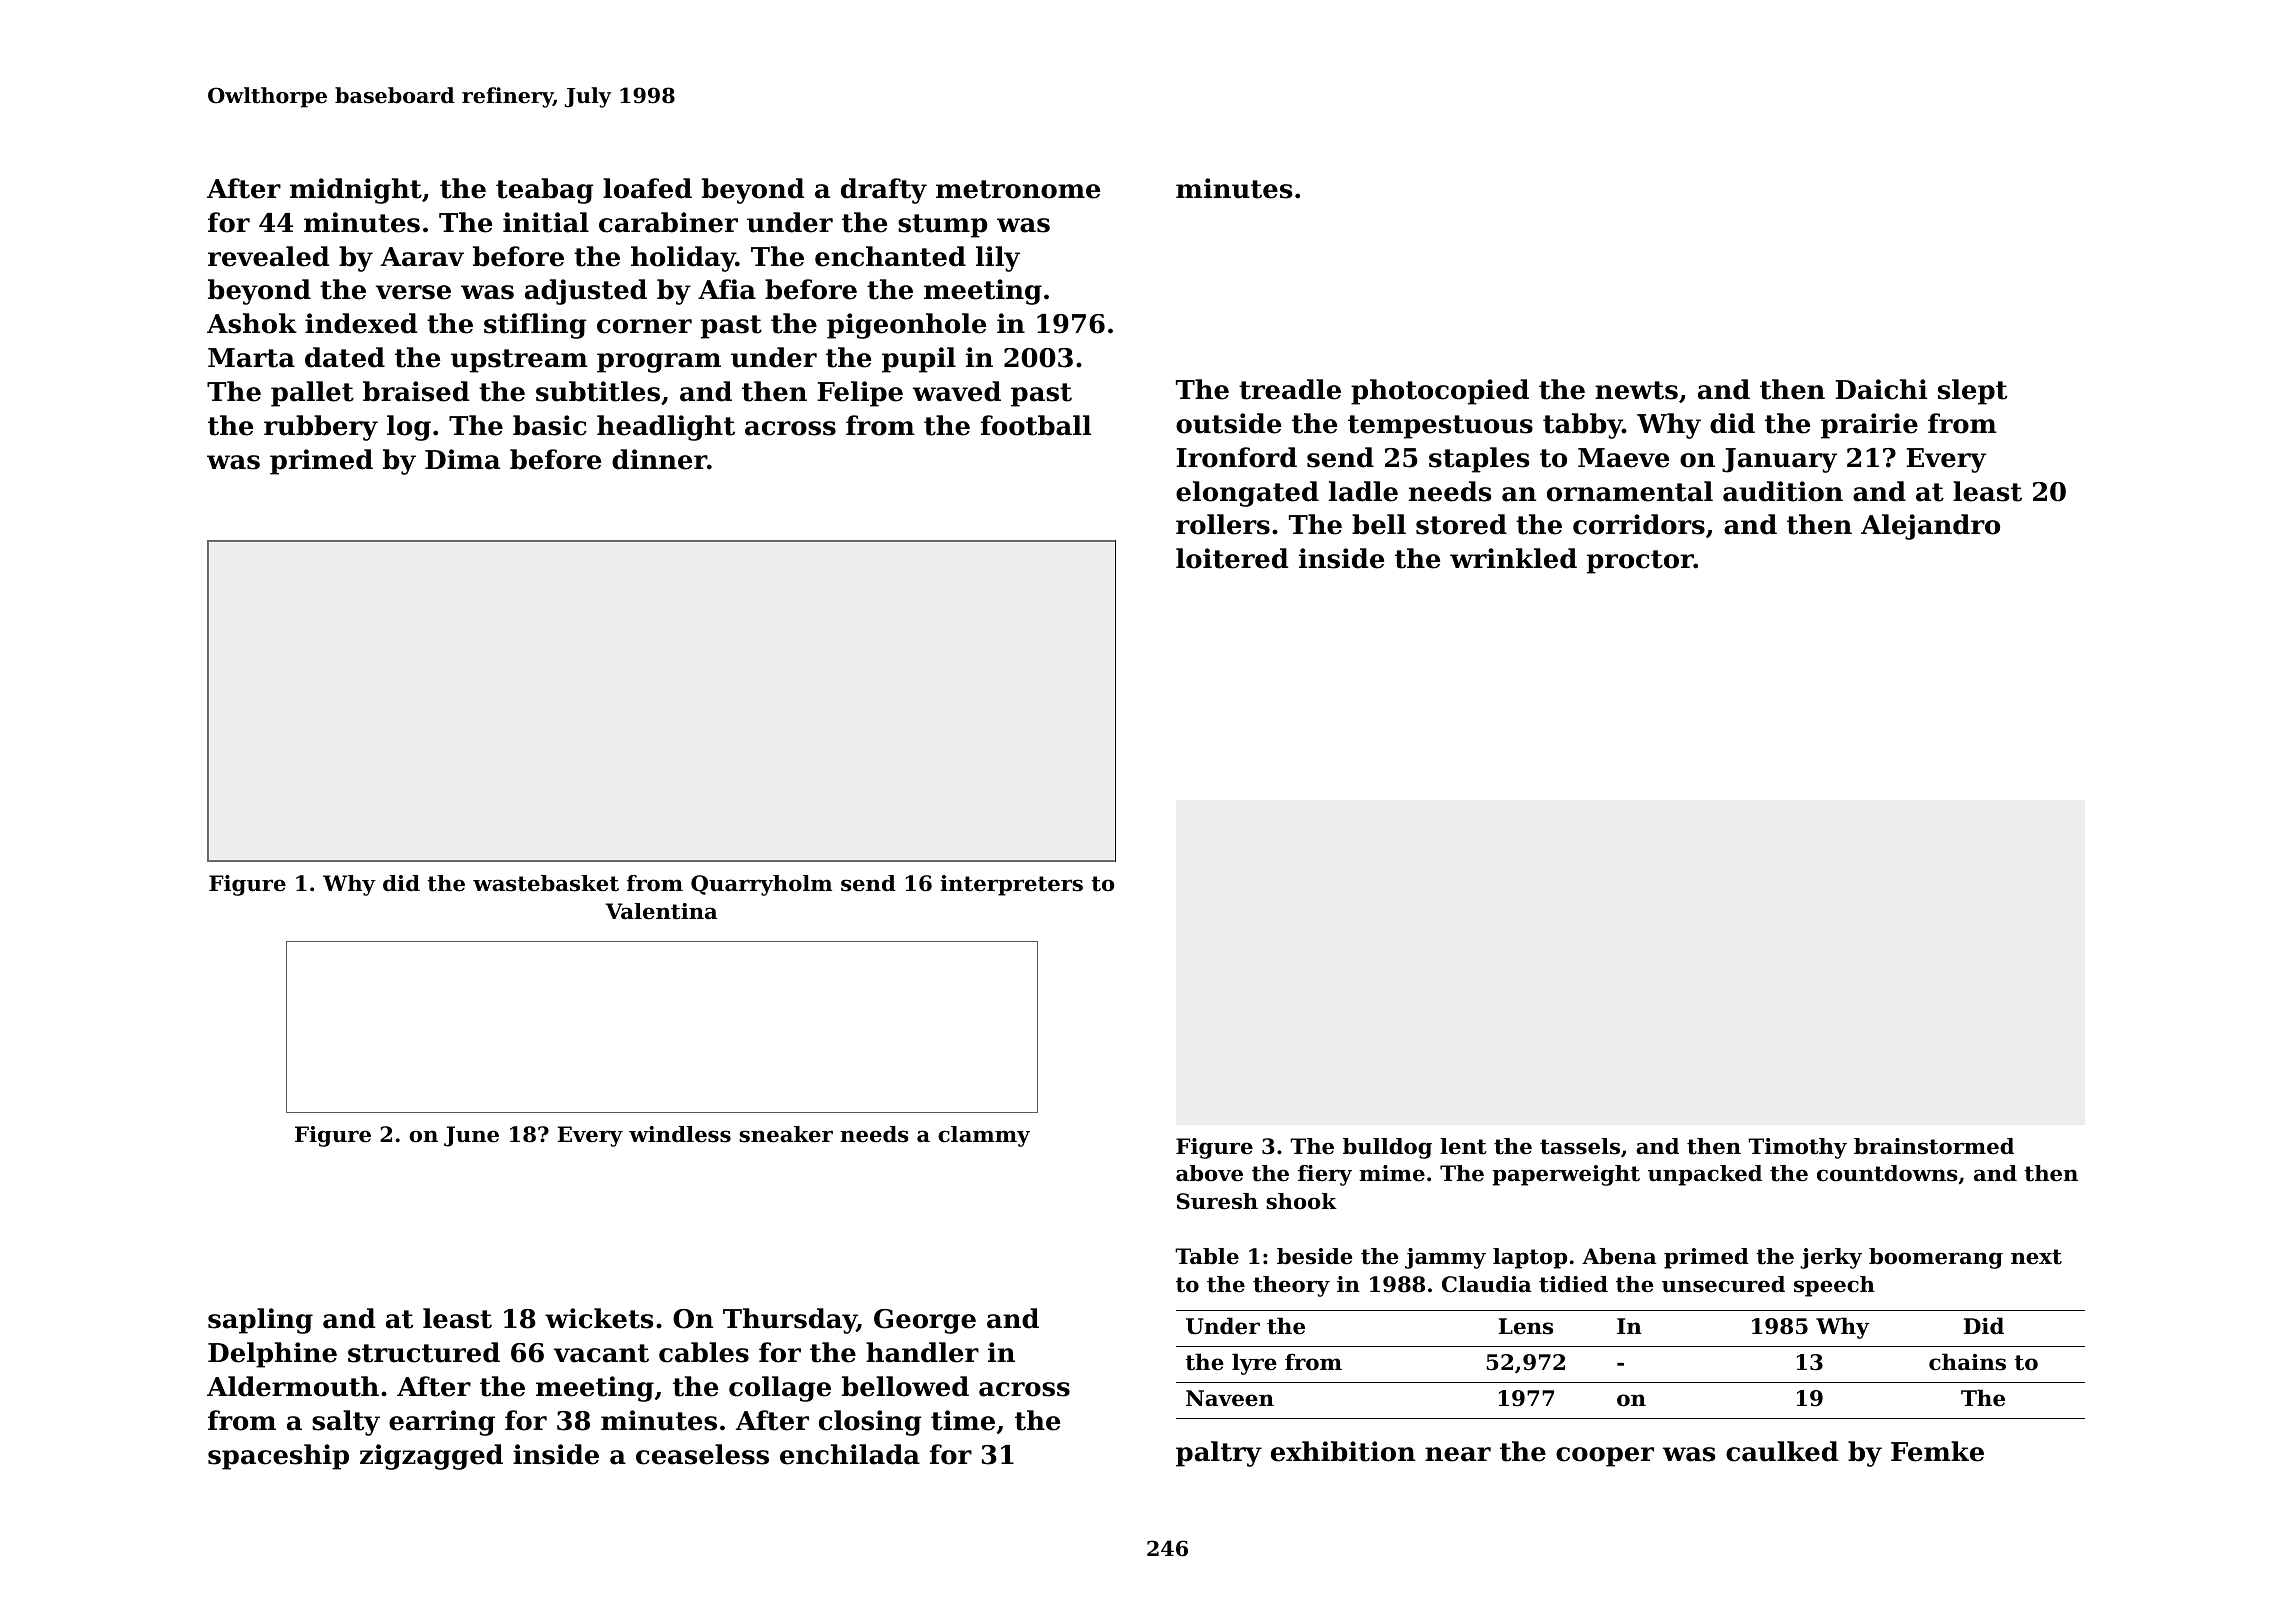 The image size is (2292, 1620). What do you see at coordinates (519, 361) in the screenshot?
I see `upstream` at bounding box center [519, 361].
